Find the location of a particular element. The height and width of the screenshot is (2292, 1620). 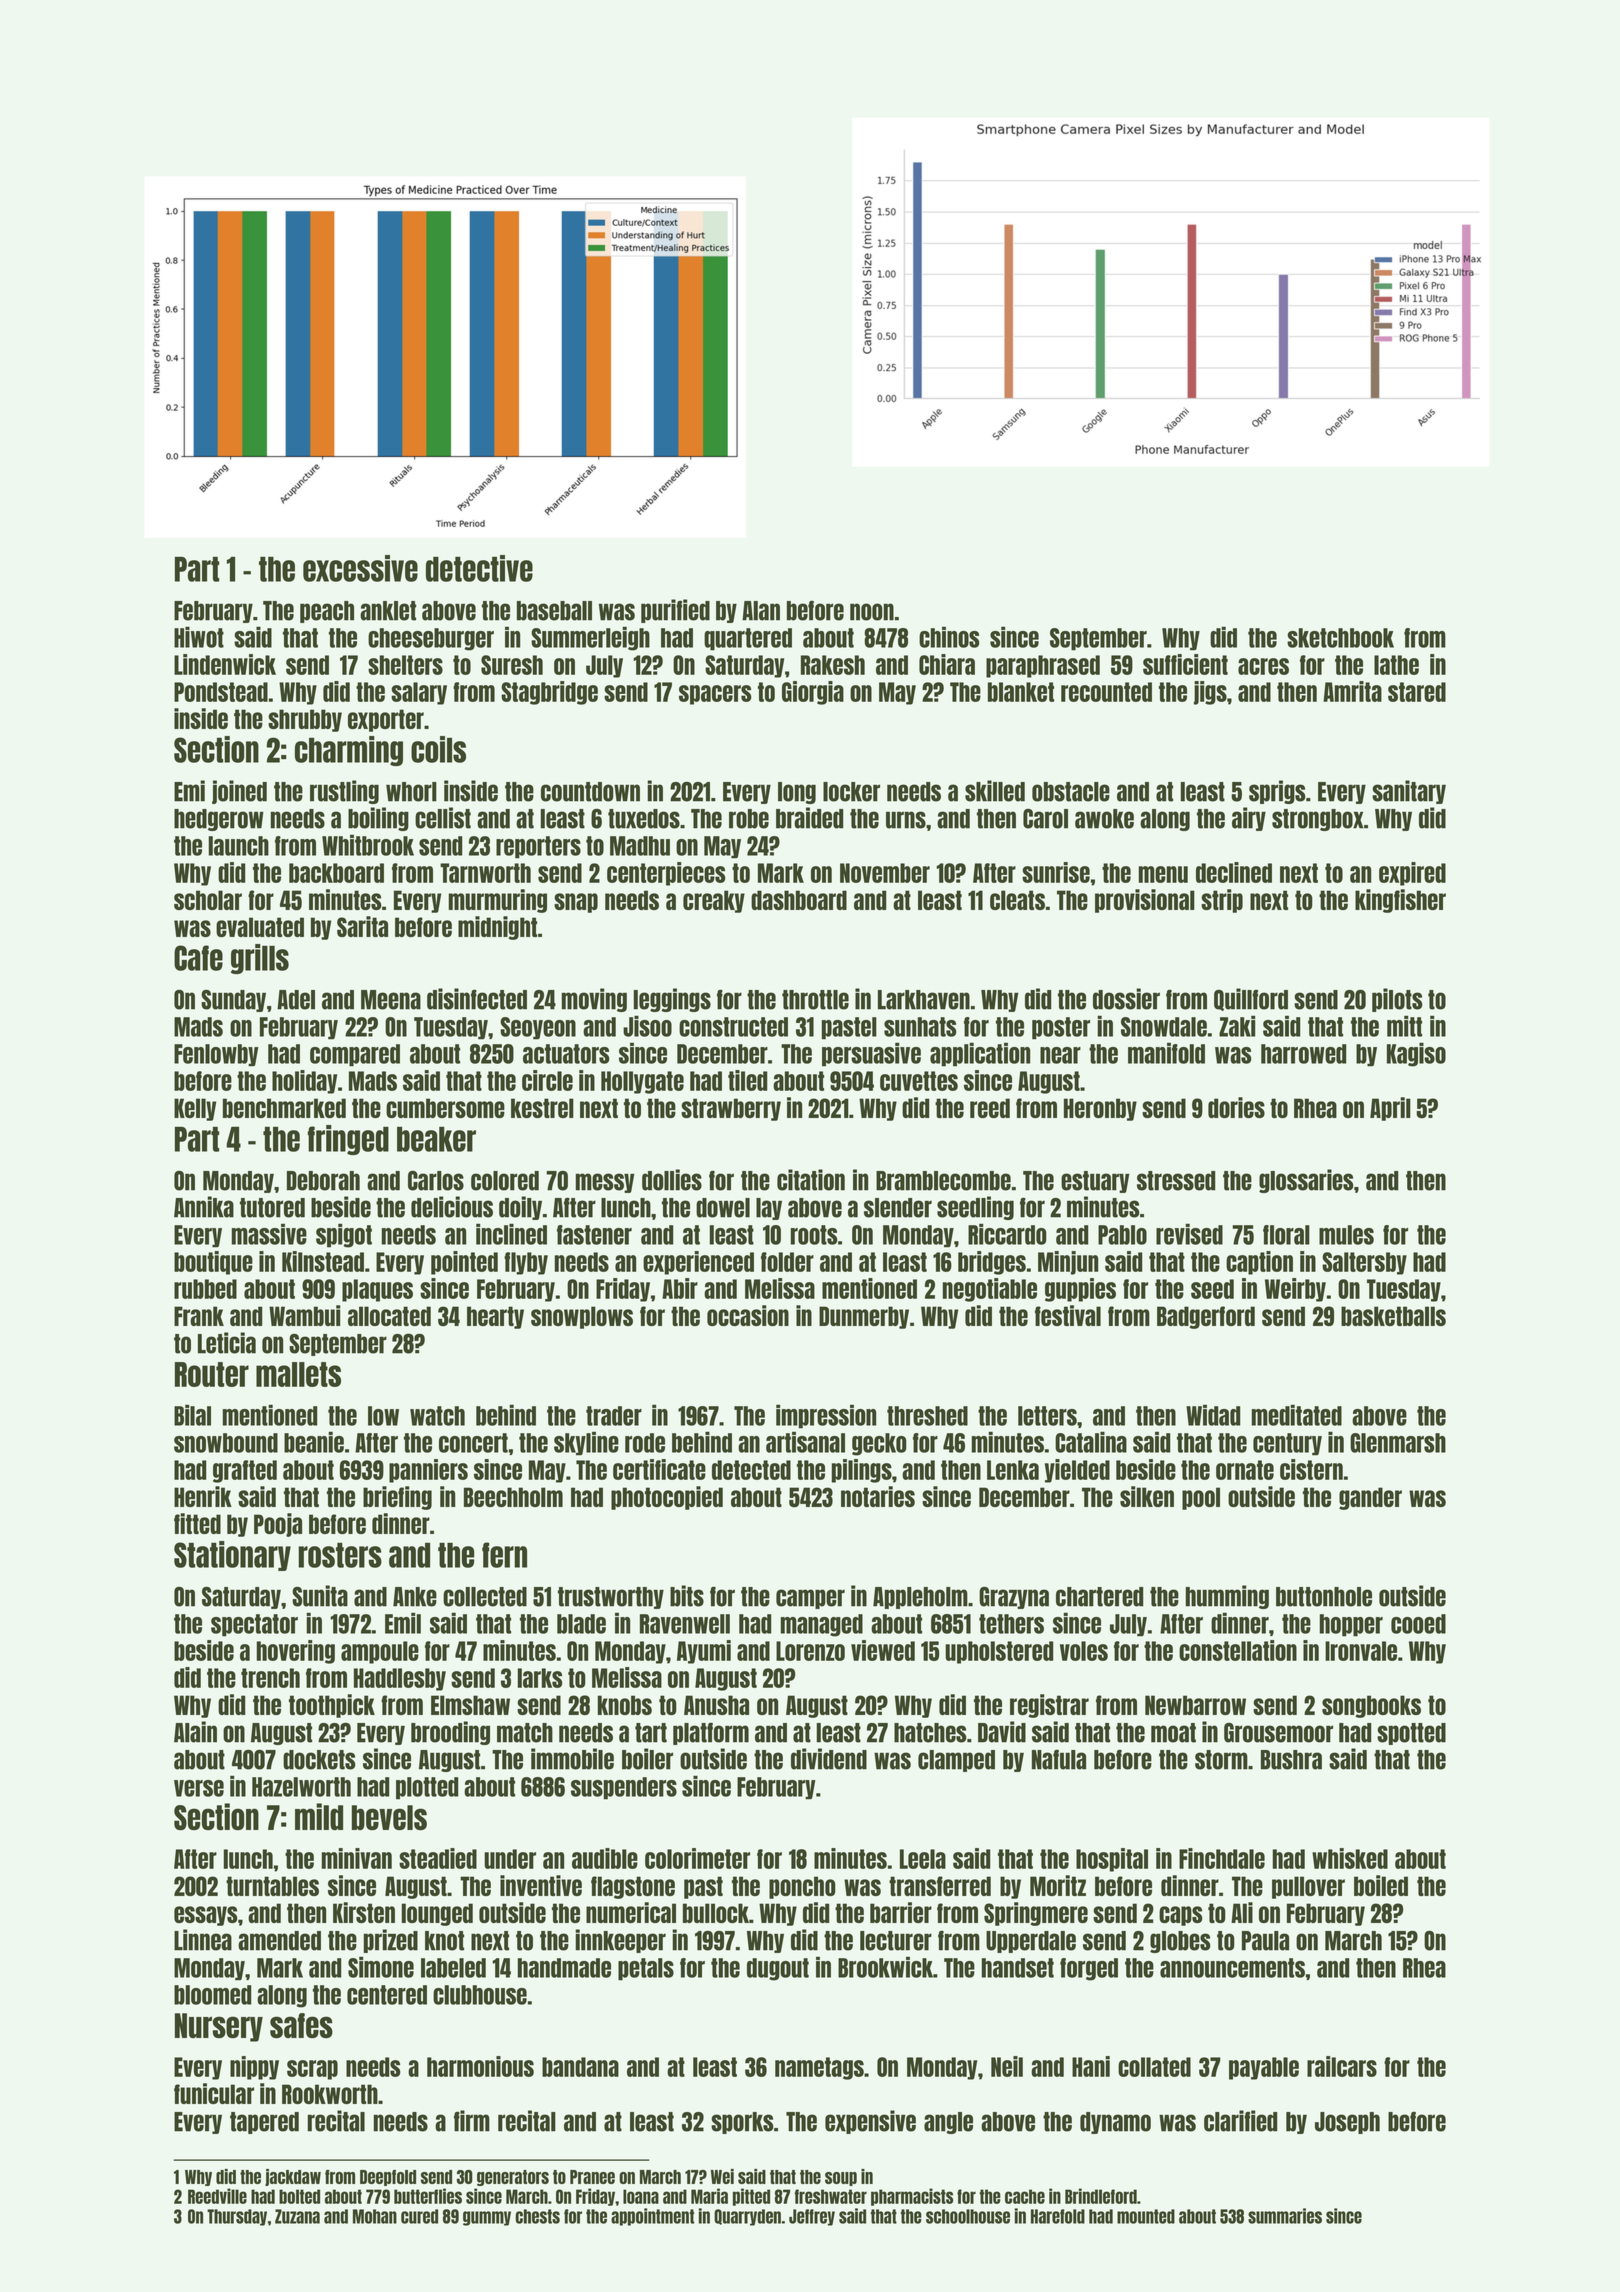

shrubby is located at coordinates (305, 720).
